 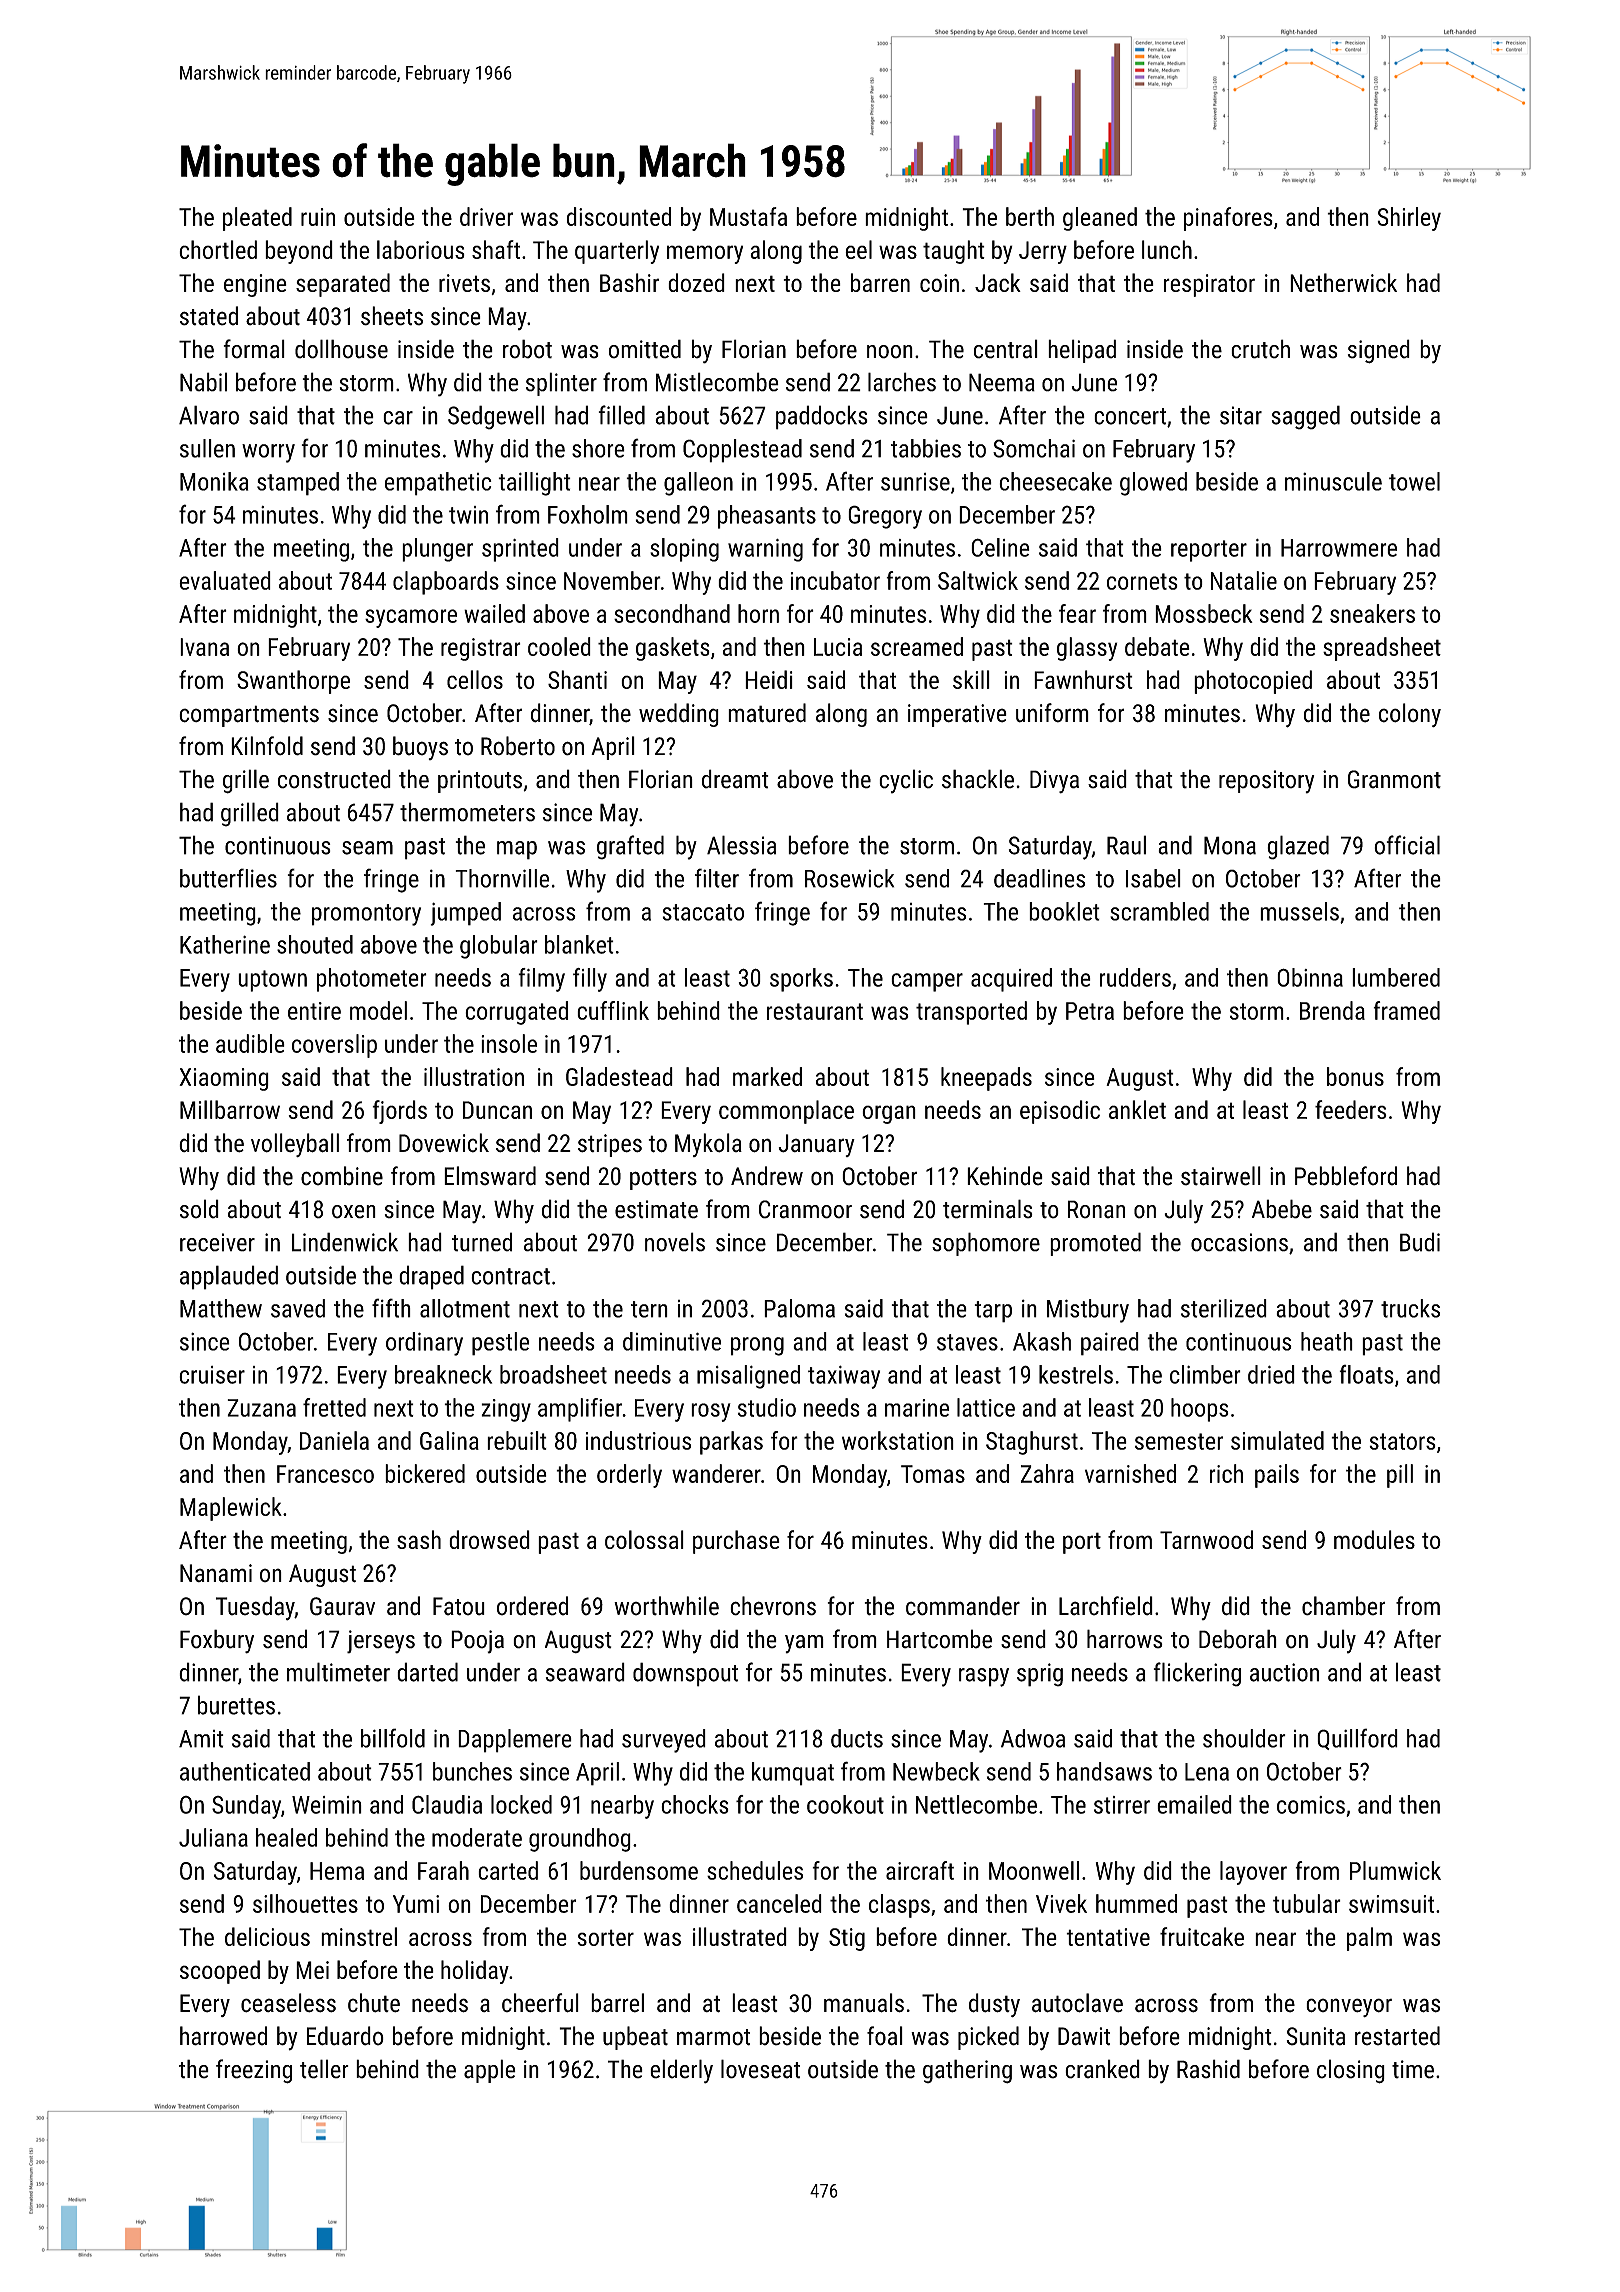 I want to click on towel, so click(x=1414, y=481).
